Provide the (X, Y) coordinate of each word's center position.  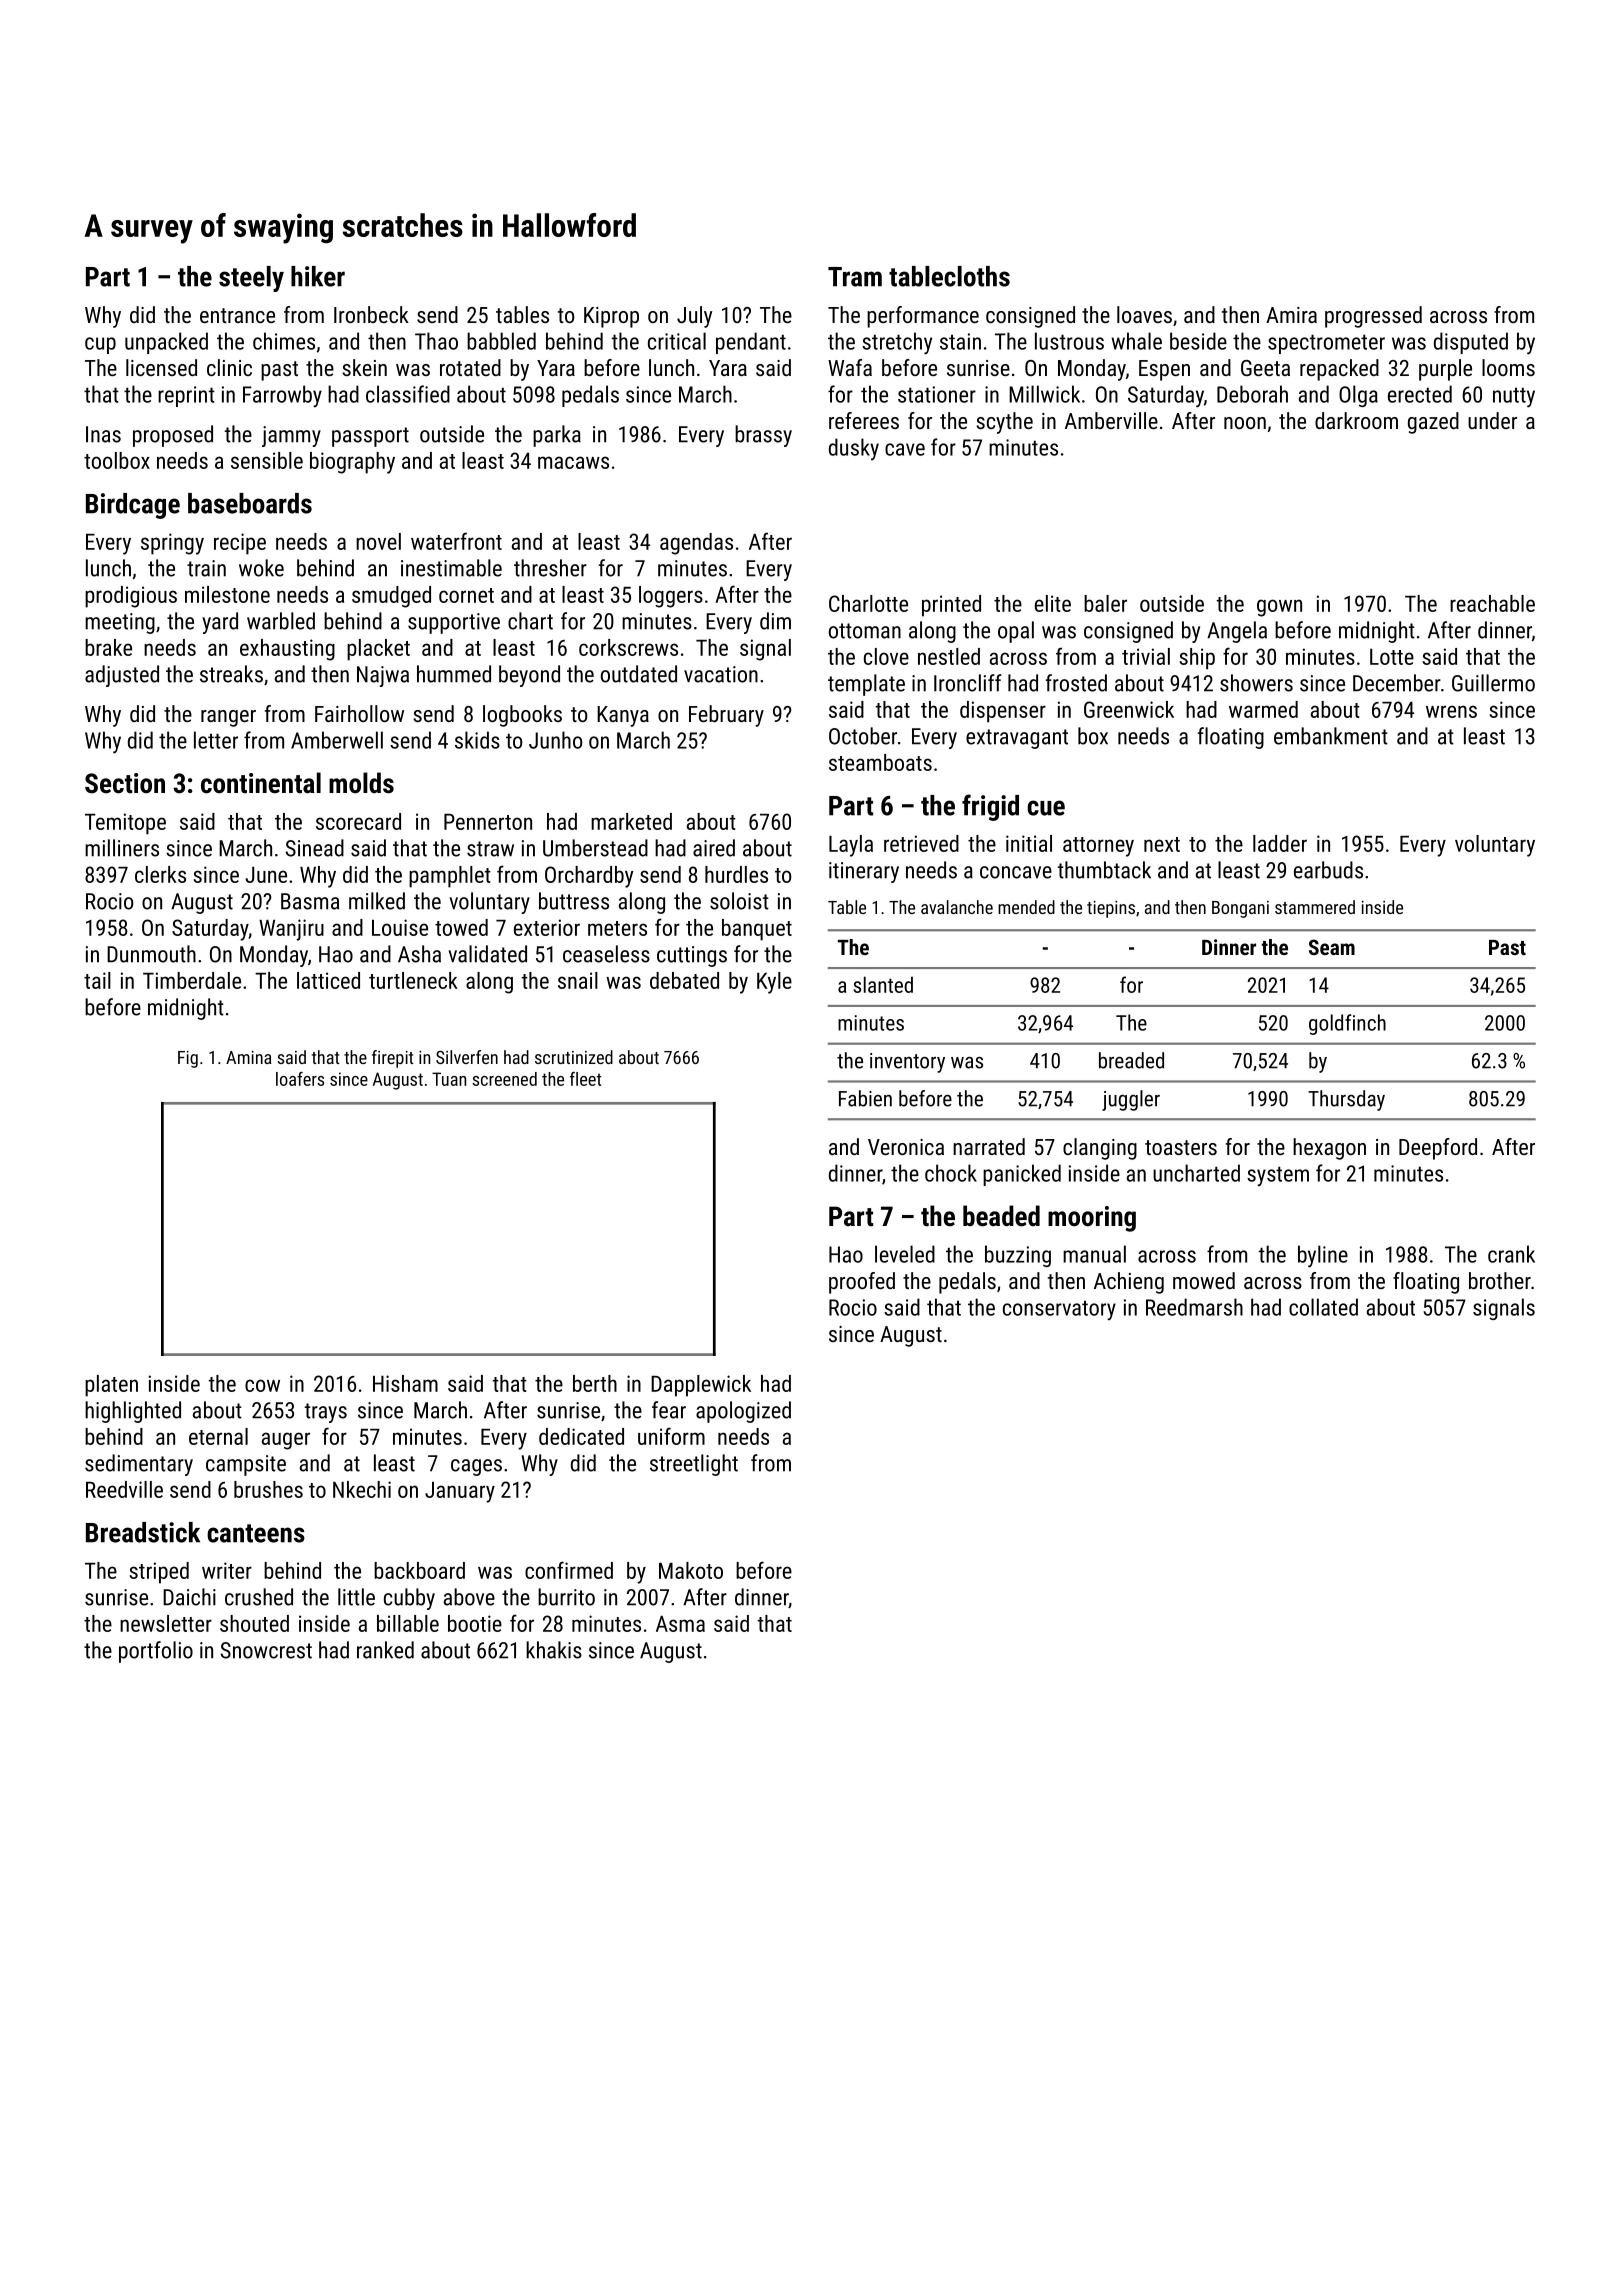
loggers (671, 597)
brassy (763, 436)
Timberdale (192, 980)
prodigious (131, 597)
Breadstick (143, 1532)
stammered (1315, 907)
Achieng (1129, 1283)
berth (595, 1383)
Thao (436, 341)
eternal (218, 1436)
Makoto (691, 1570)
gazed (1433, 423)
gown (1279, 608)
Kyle (774, 983)
